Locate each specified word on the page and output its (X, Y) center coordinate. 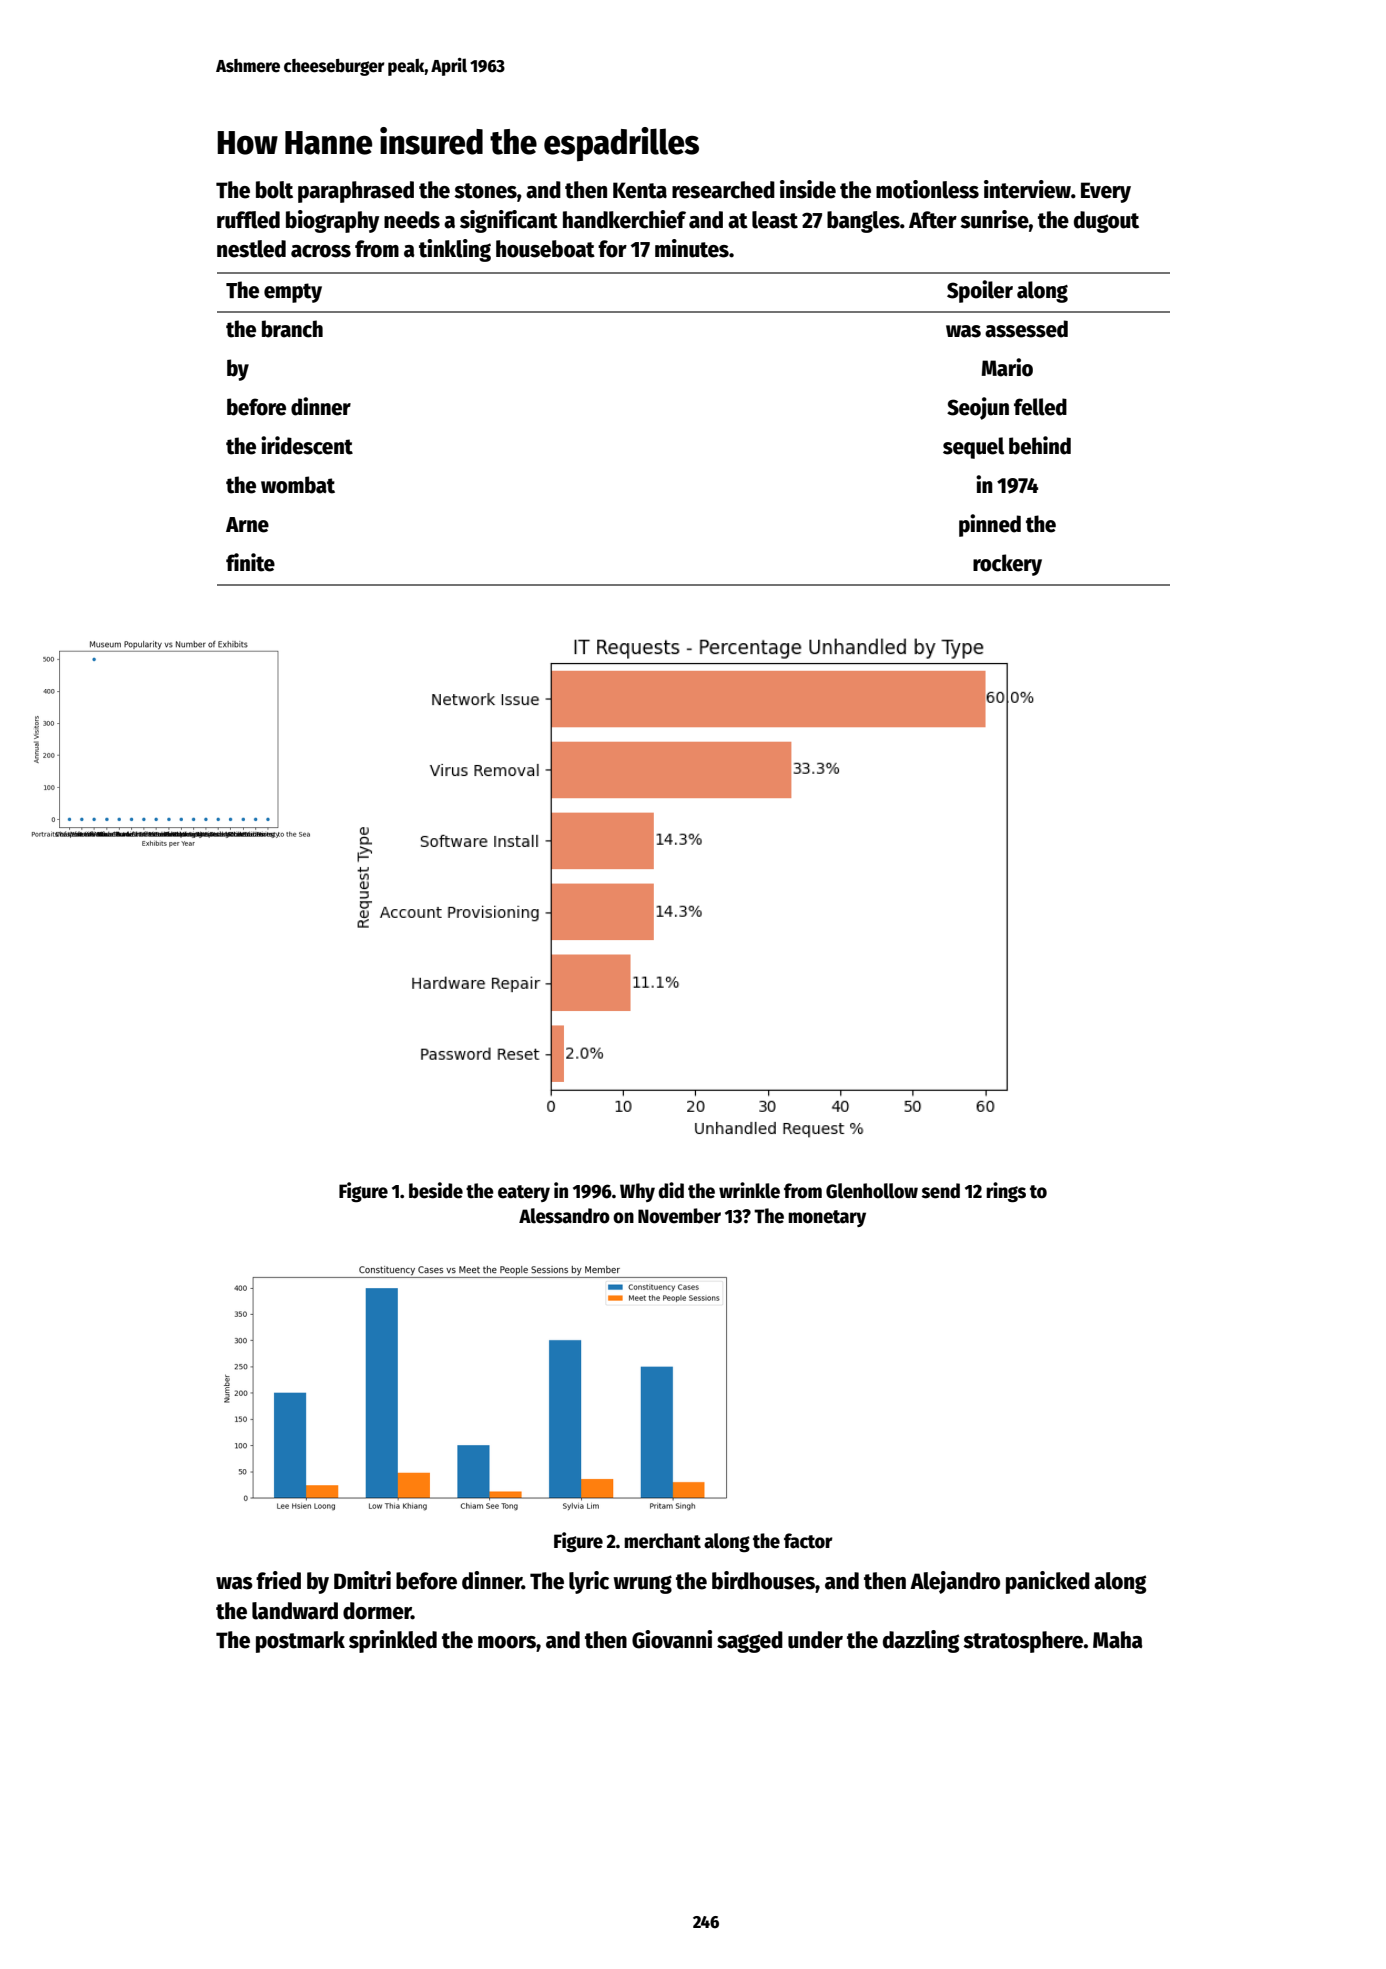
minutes (692, 248)
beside (436, 1190)
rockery (1007, 565)
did (671, 1190)
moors (507, 1642)
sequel (973, 448)
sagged (750, 1642)
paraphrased (356, 192)
